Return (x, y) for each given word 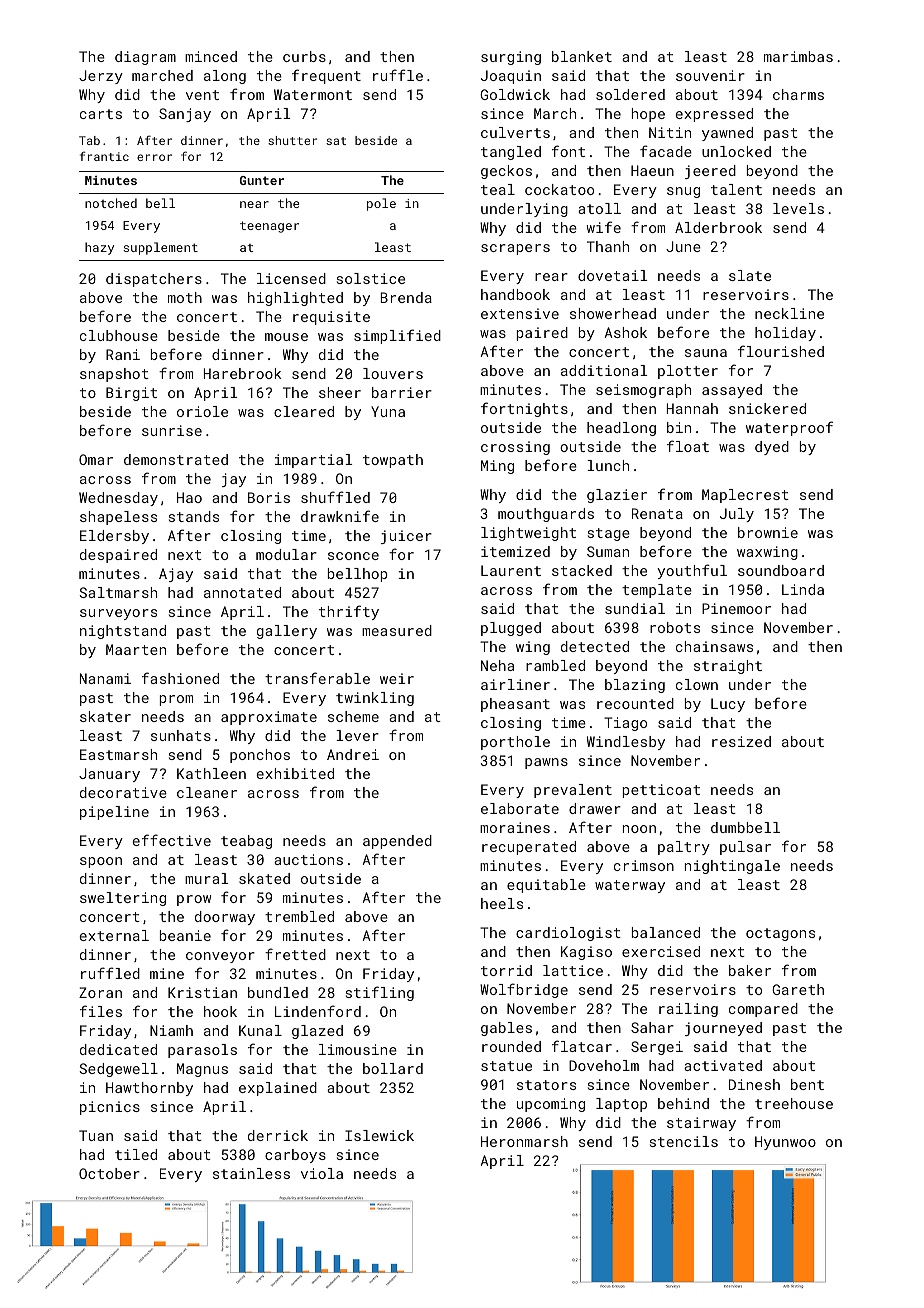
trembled (299, 916)
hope (648, 115)
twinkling (375, 699)
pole (381, 204)
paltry (684, 848)
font (568, 151)
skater (105, 716)
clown (697, 684)
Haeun (652, 170)
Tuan (96, 1135)
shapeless (118, 518)
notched (111, 203)
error (154, 157)
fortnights (524, 409)
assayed (732, 391)
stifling (380, 993)
